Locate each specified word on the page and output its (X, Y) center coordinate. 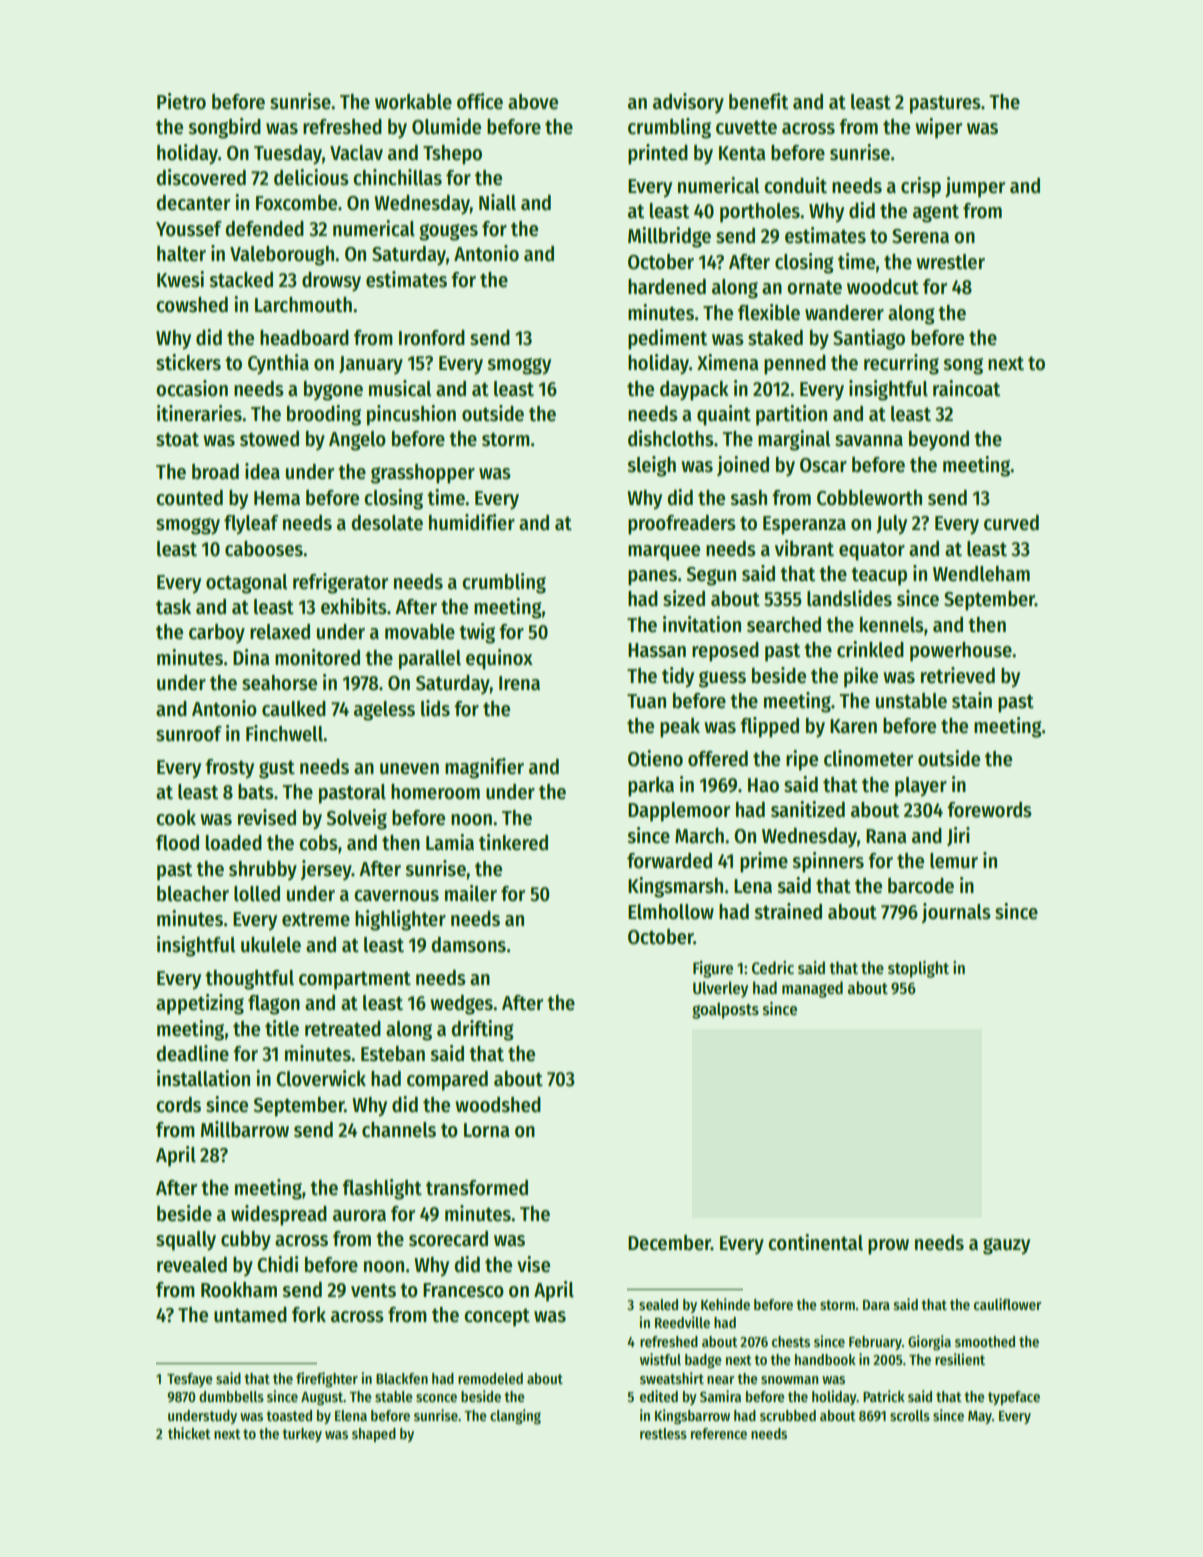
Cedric (773, 968)
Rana (886, 836)
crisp (921, 187)
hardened (667, 287)
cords (178, 1105)
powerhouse (961, 652)
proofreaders (682, 525)
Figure (713, 969)
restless (663, 1433)
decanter (193, 203)
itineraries (199, 413)
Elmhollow (671, 912)
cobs (318, 843)
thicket (189, 1433)
